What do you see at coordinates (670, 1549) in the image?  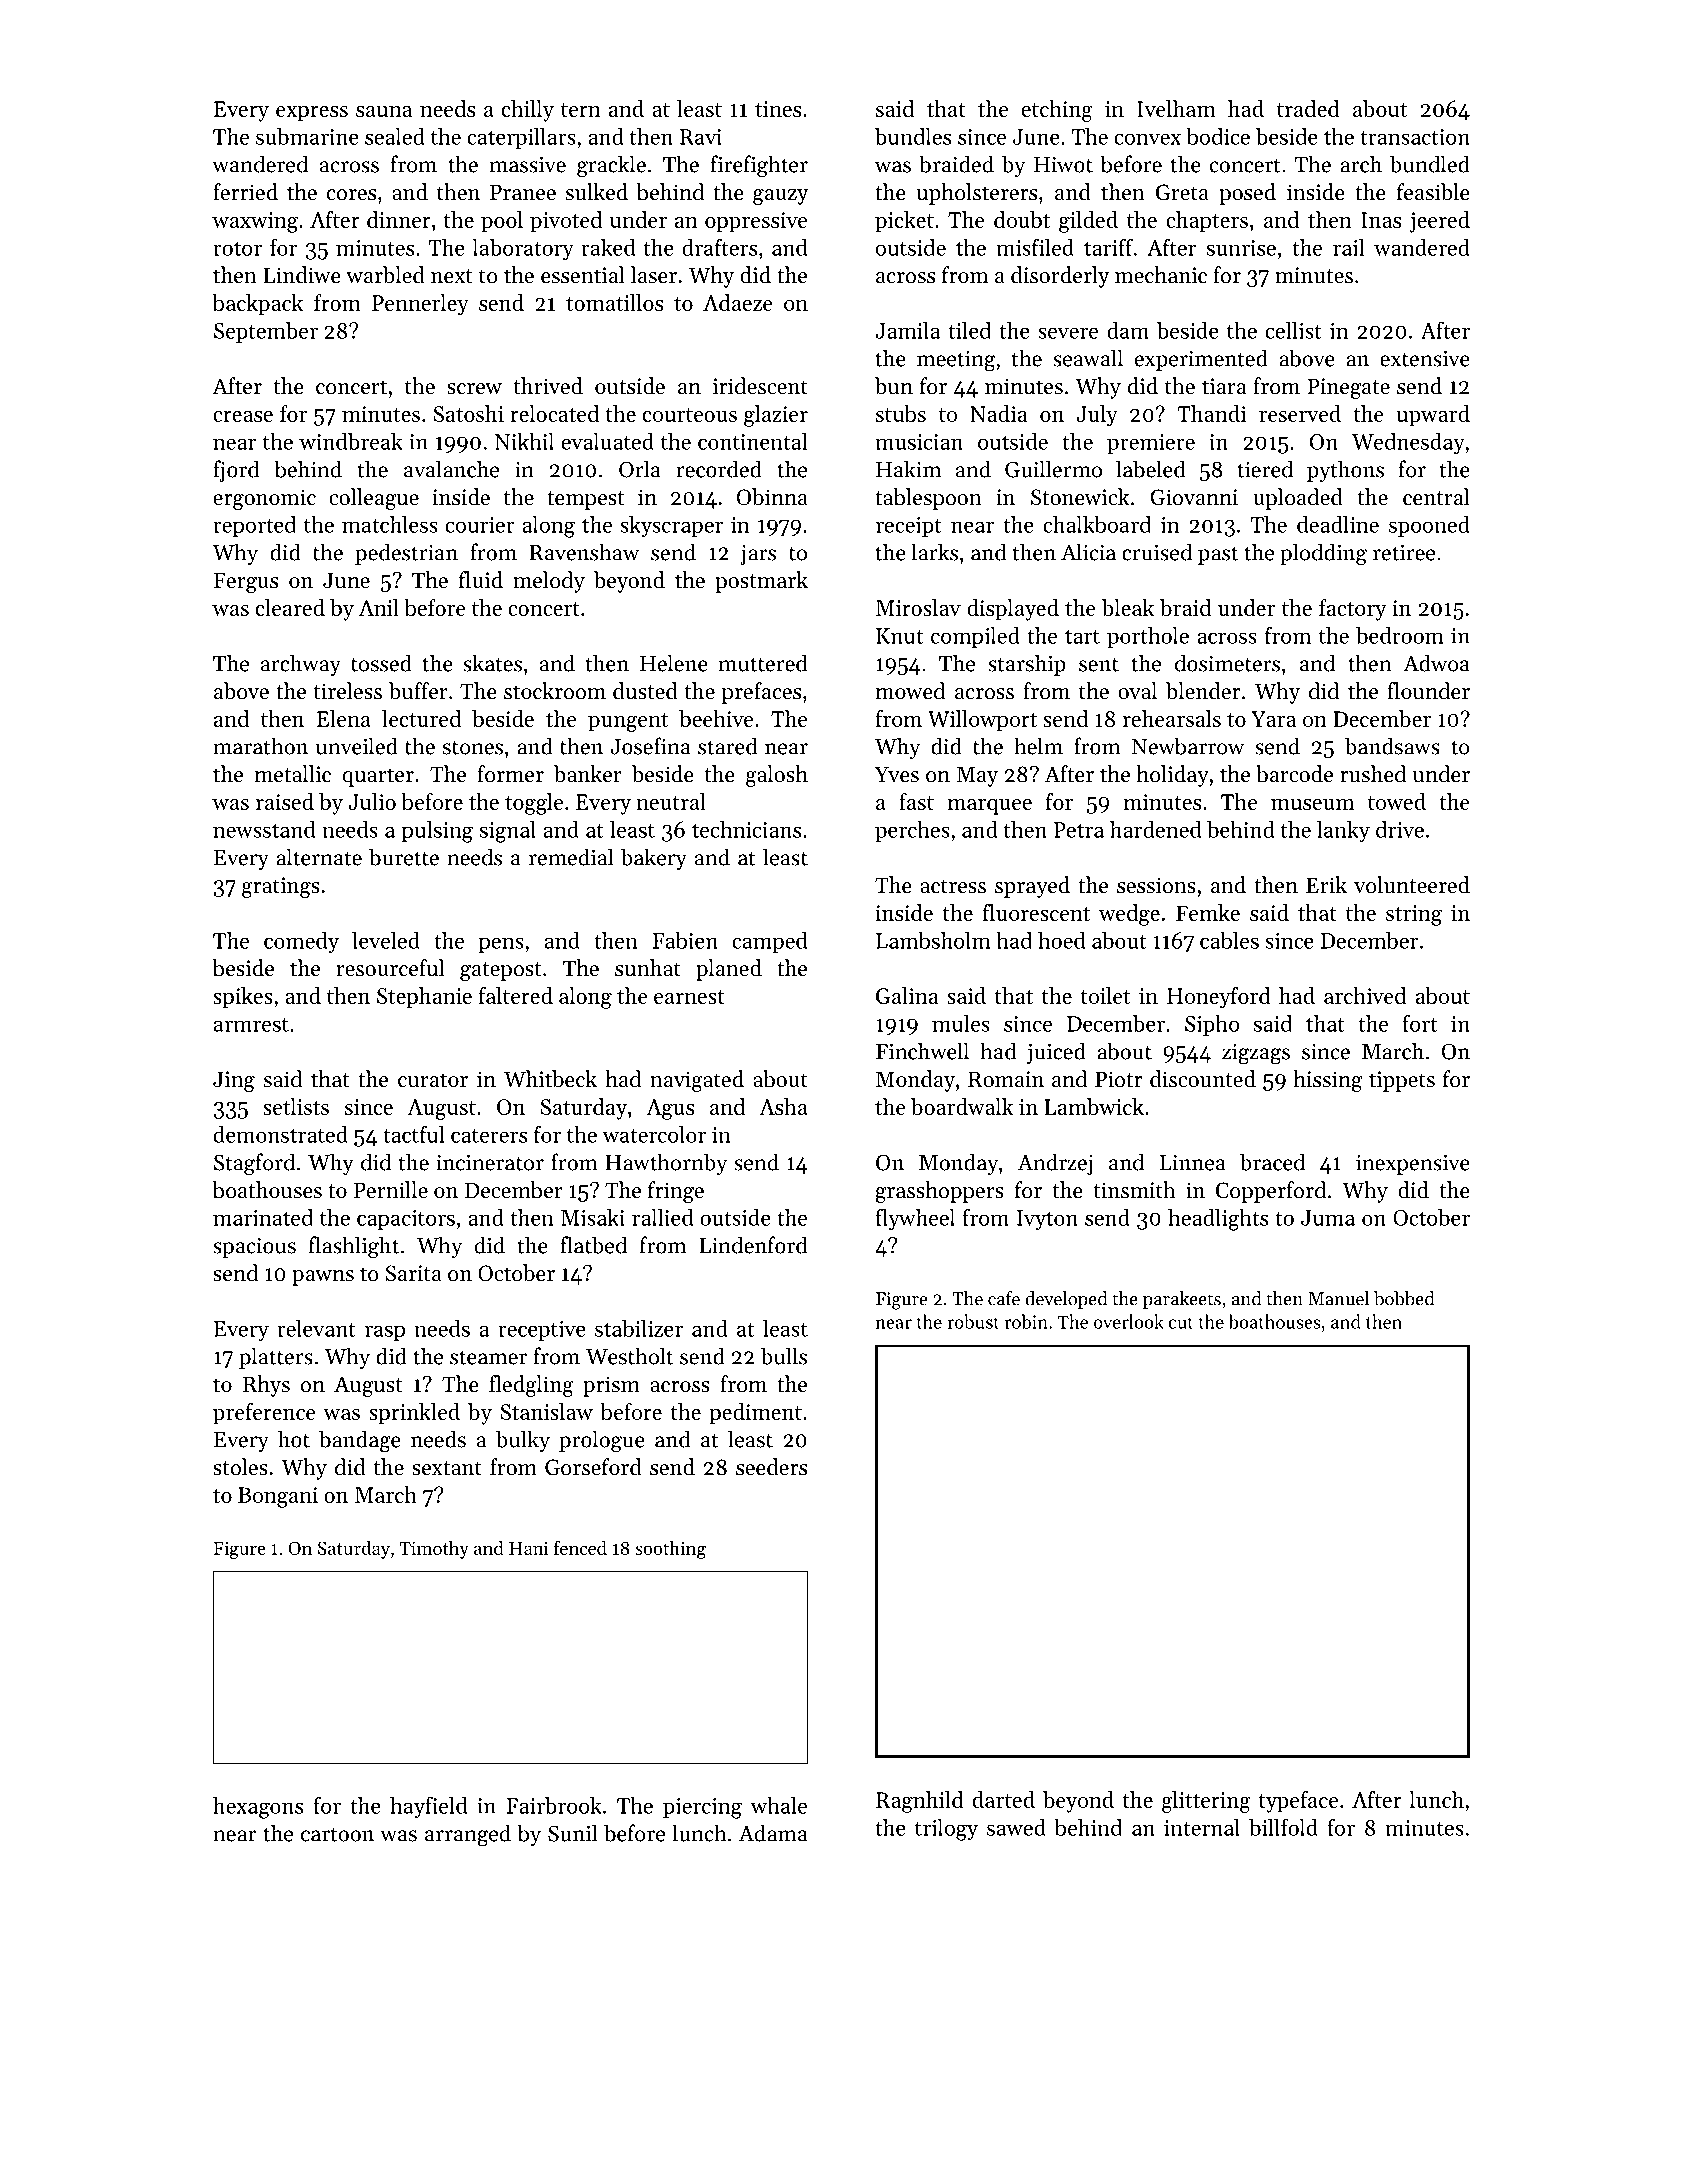 I see `soothing` at bounding box center [670, 1549].
